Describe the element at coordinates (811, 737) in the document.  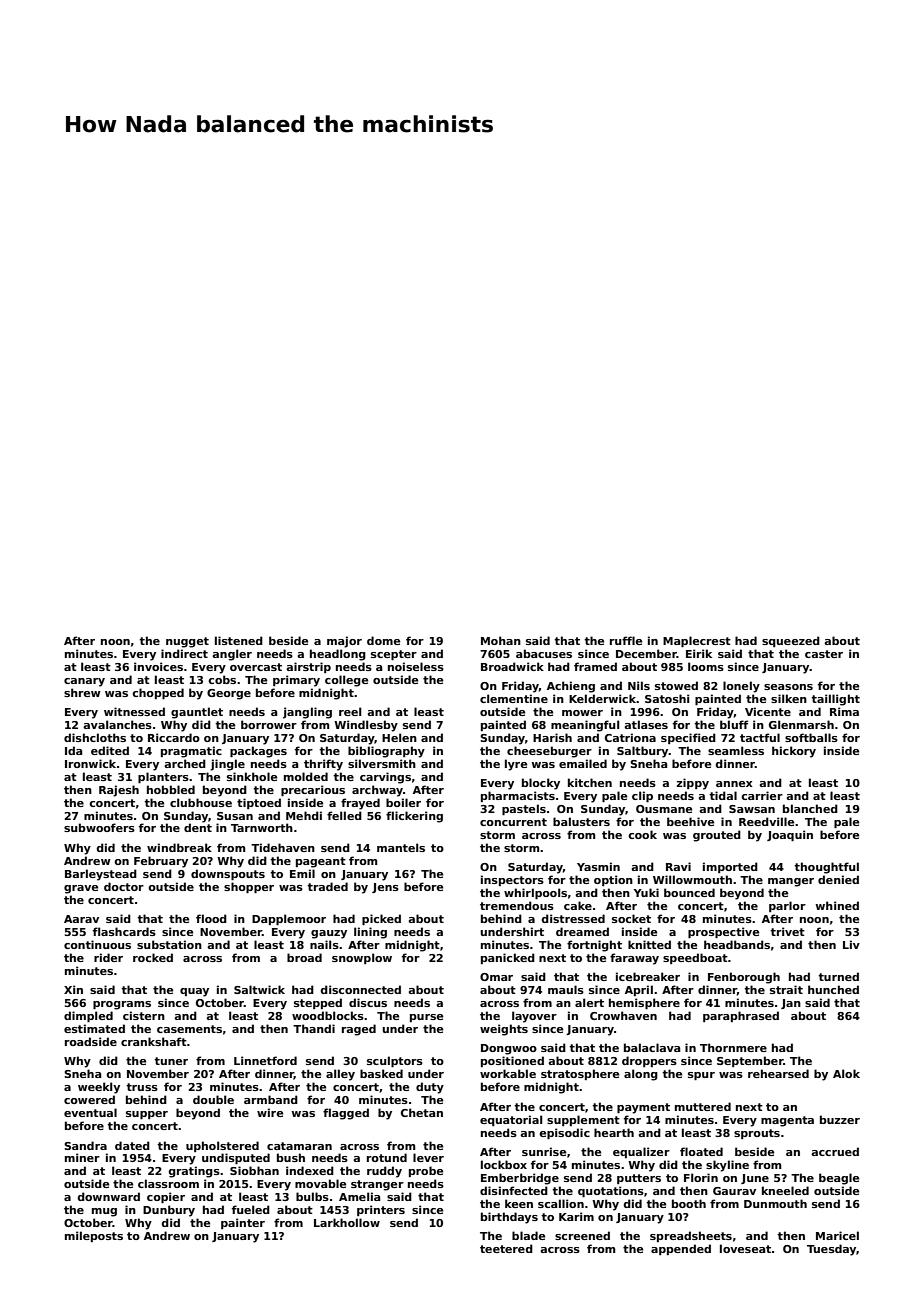
I see `softballs` at that location.
